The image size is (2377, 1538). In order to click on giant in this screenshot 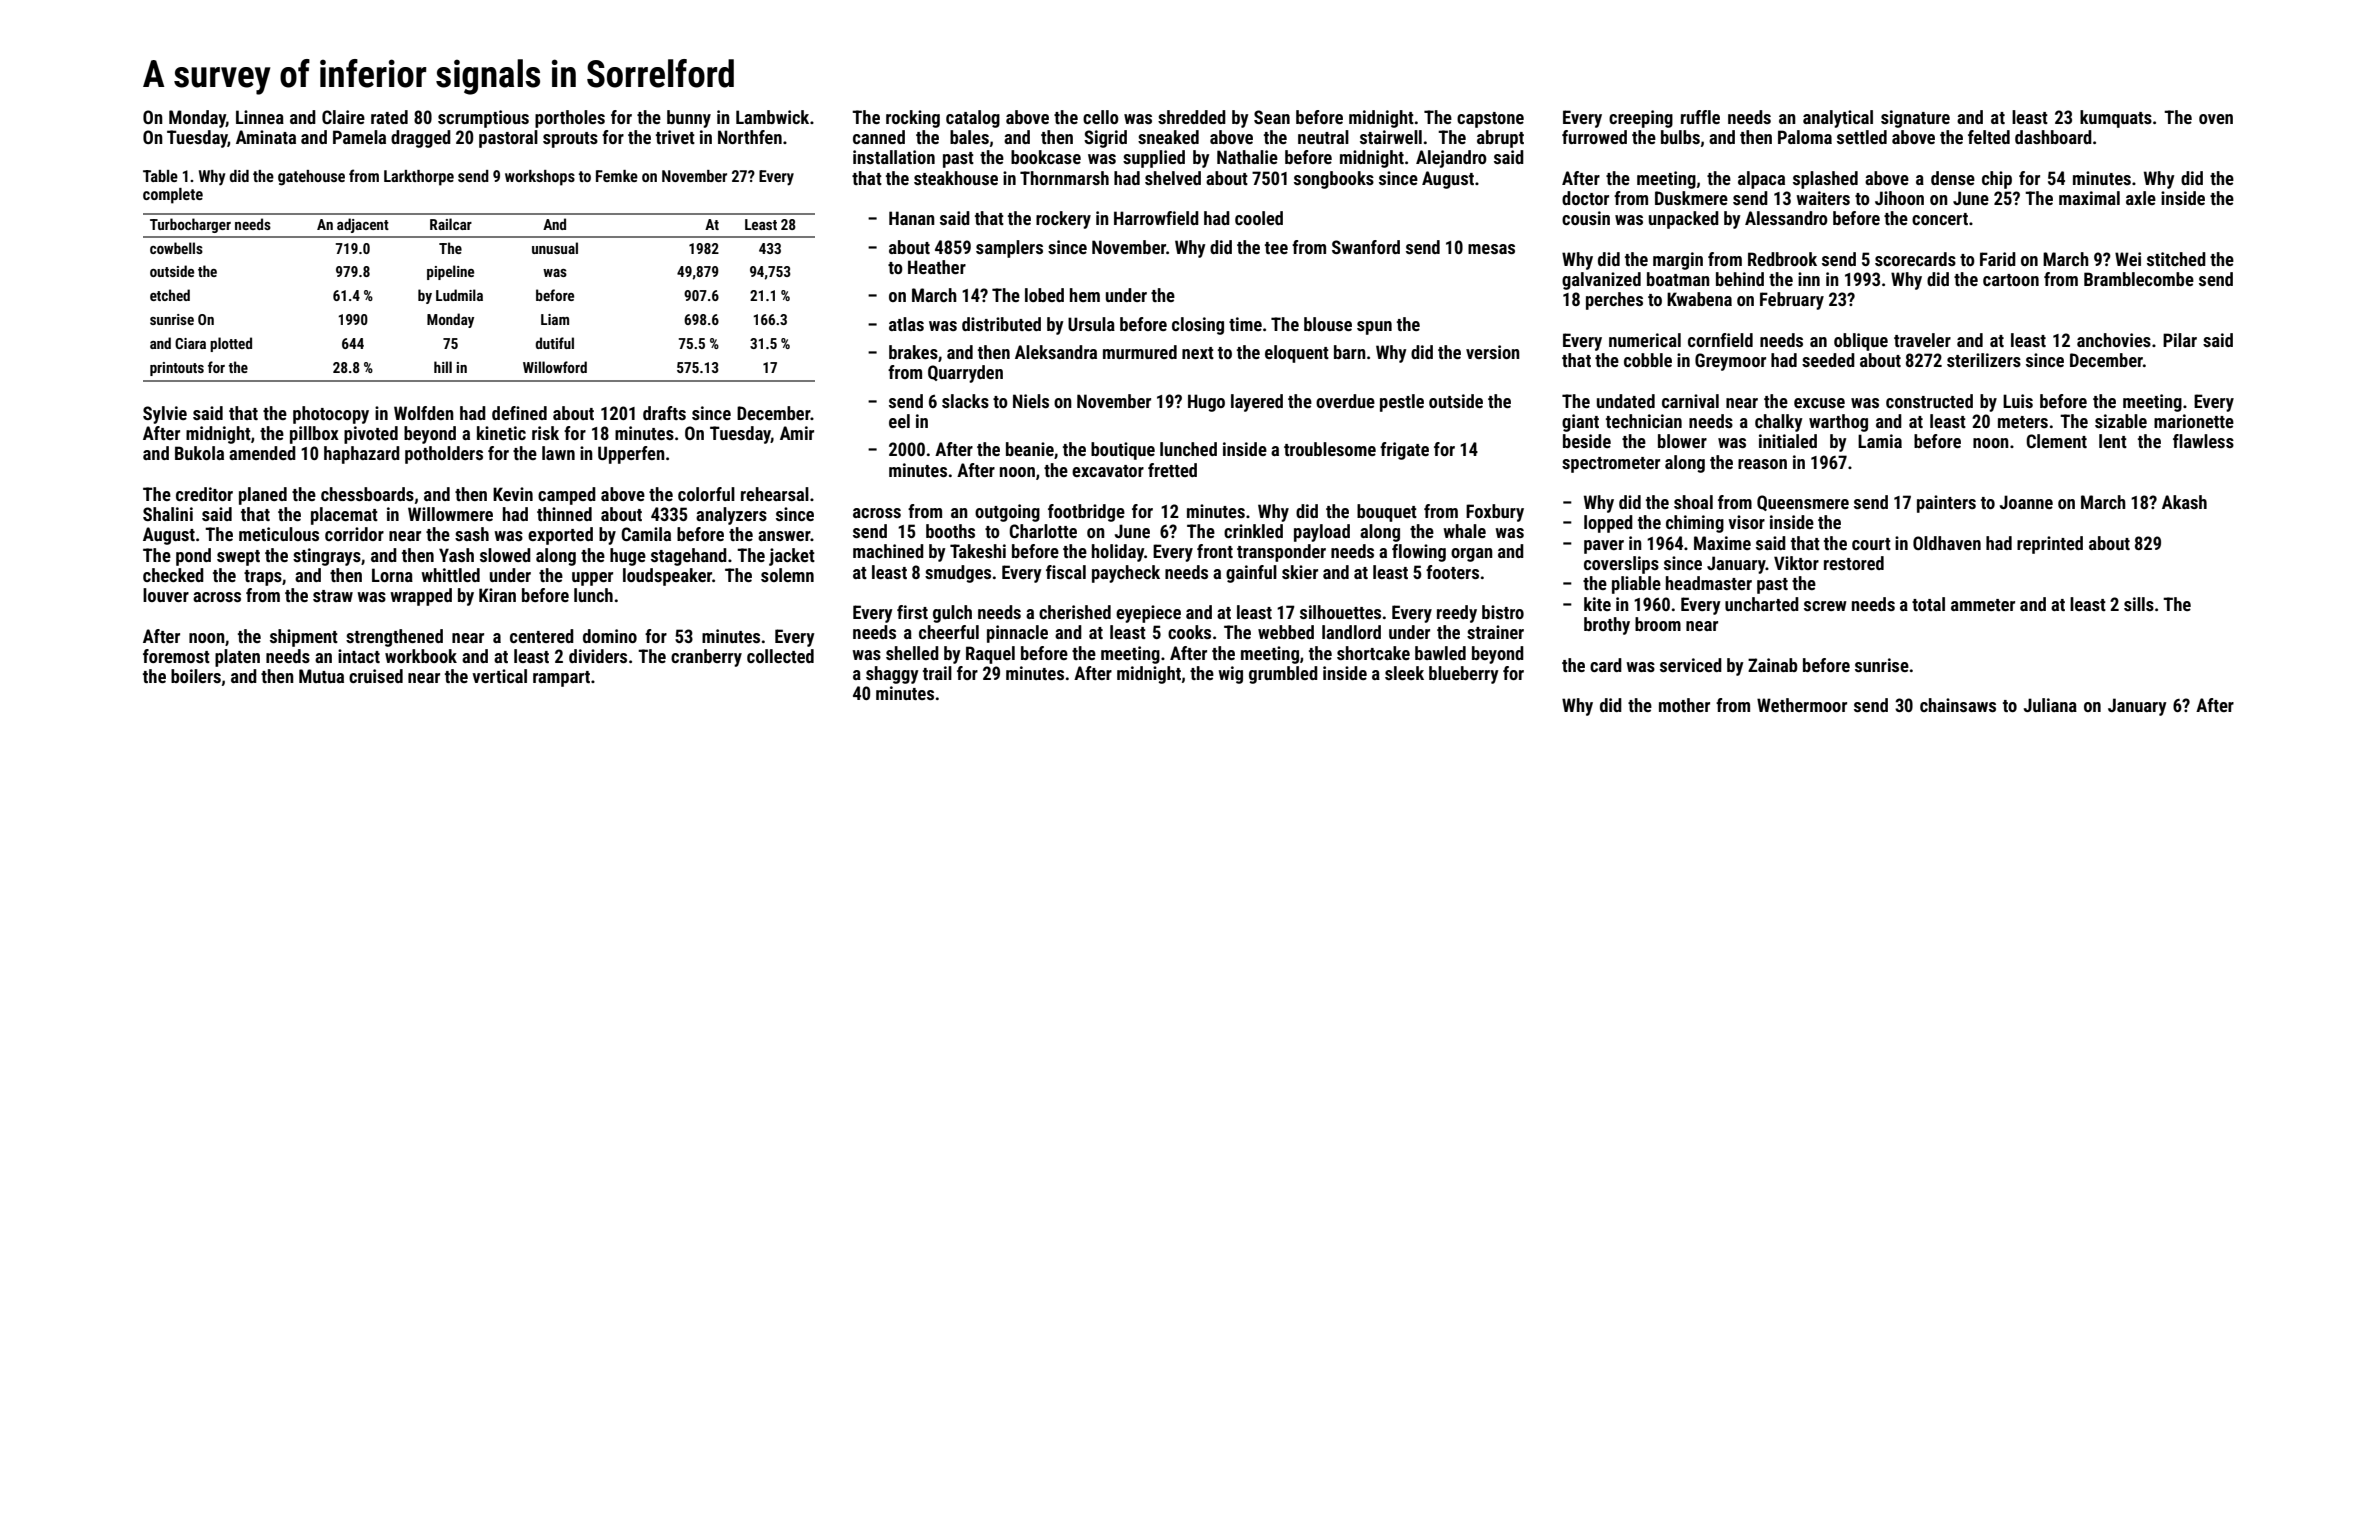, I will do `click(1580, 423)`.
